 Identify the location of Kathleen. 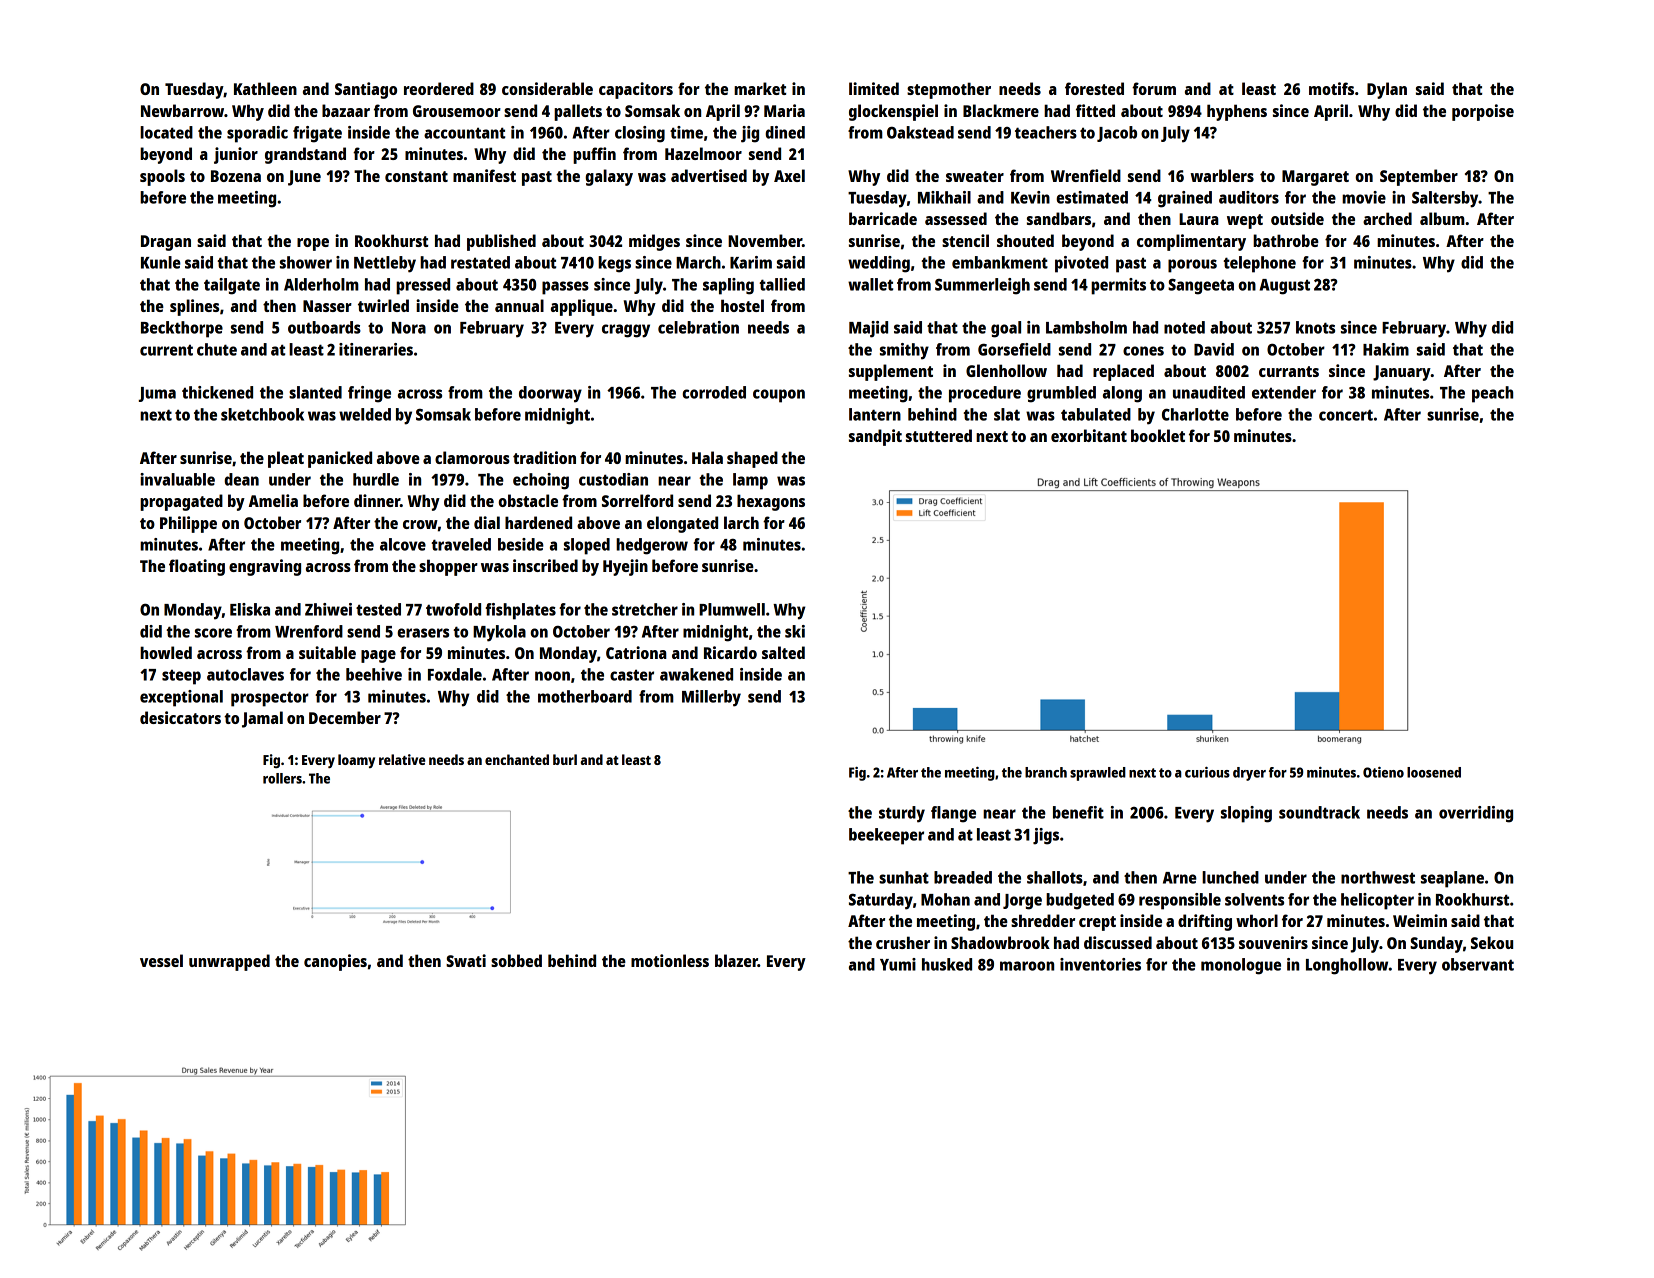
(265, 88).
